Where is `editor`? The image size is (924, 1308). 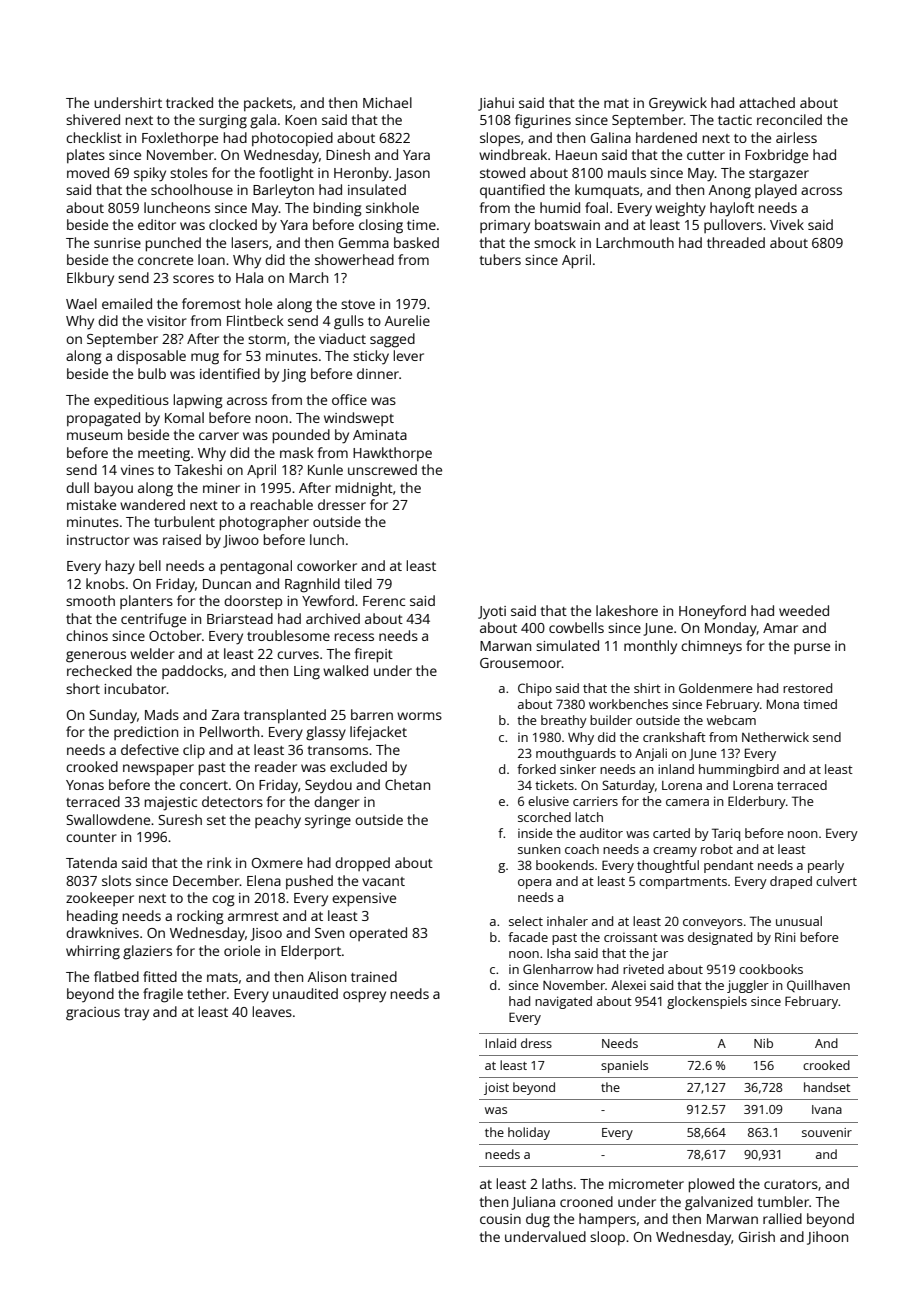 editor is located at coordinates (157, 224).
